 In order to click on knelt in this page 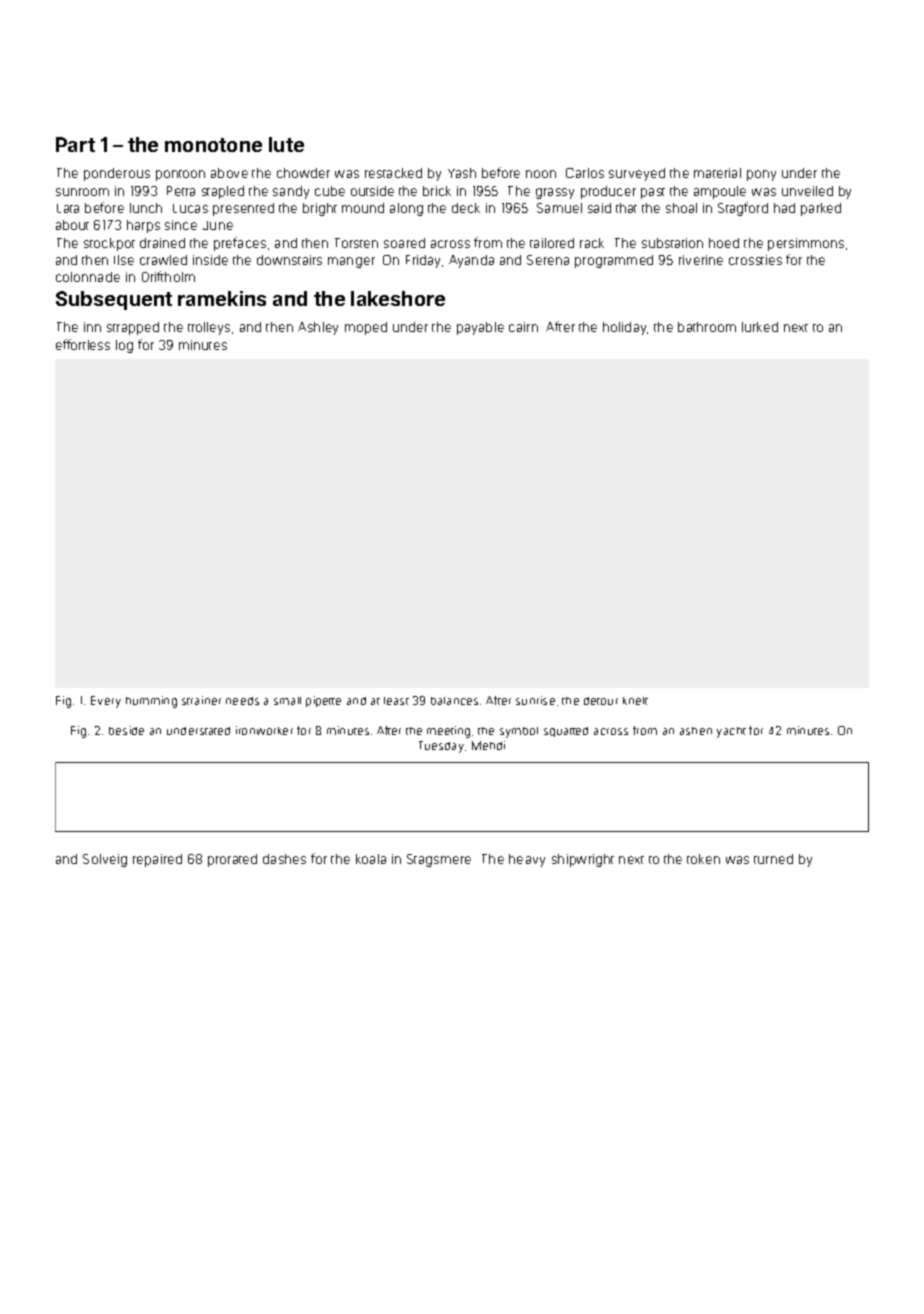, I will do `click(635, 701)`.
